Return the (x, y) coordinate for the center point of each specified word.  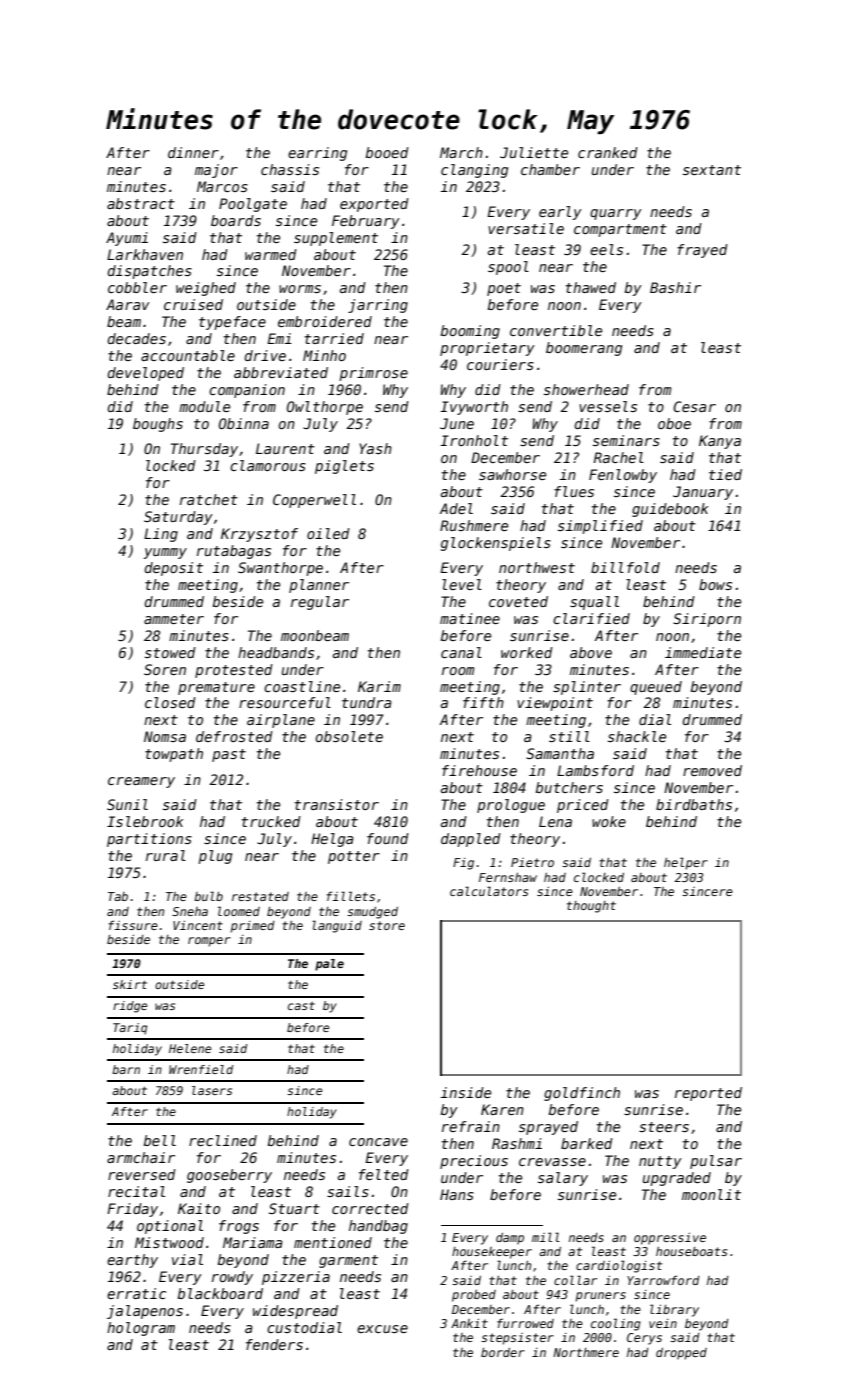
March (461, 152)
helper (686, 863)
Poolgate (253, 205)
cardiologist (619, 1266)
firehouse (479, 770)
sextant (712, 170)
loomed (239, 911)
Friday (132, 1210)
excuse (382, 1329)
